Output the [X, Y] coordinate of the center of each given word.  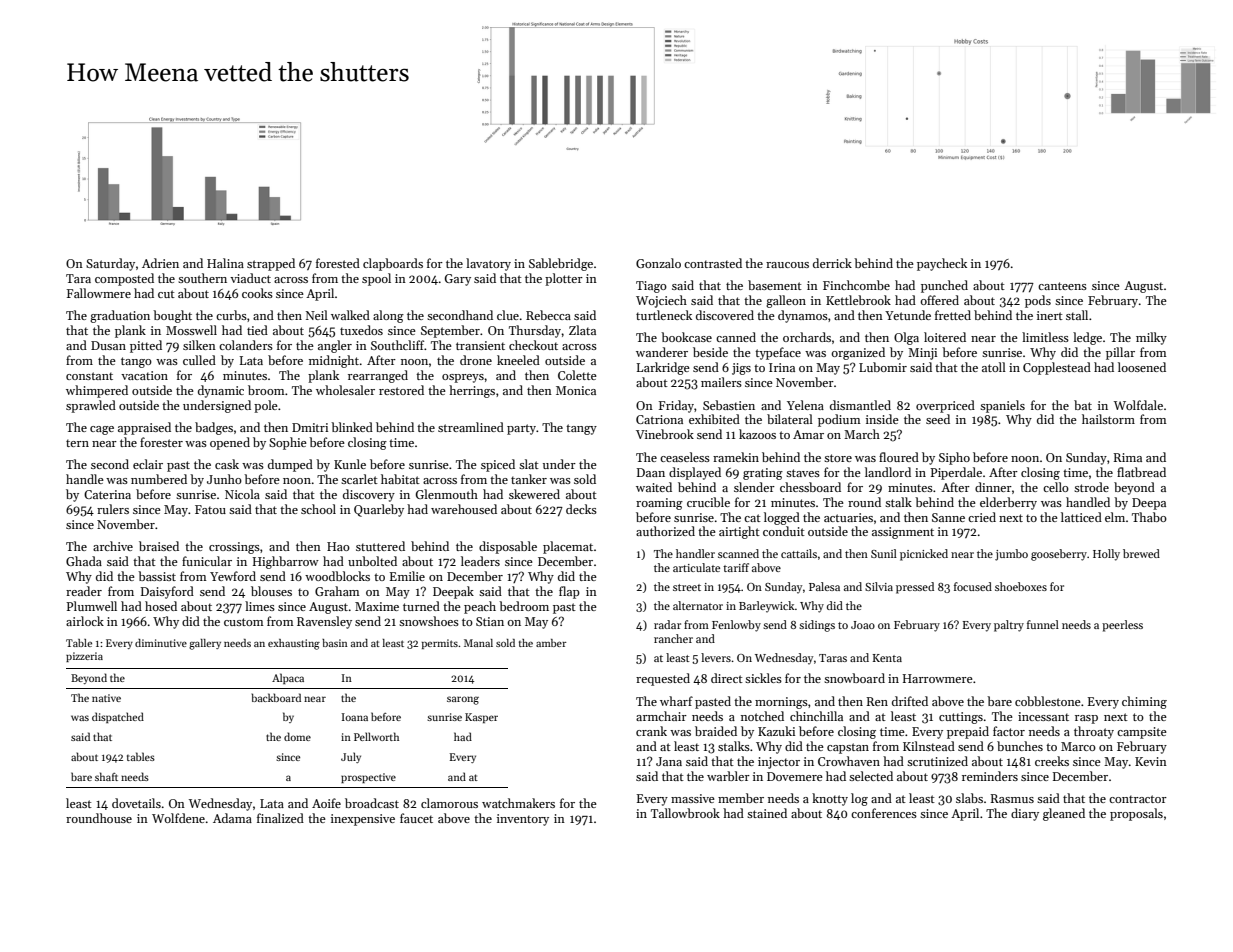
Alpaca [288, 678]
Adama [232, 818]
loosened [1142, 367]
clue [508, 315]
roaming [659, 504]
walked [350, 315]
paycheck [942, 264]
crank [651, 731]
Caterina [107, 494]
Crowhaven [849, 761]
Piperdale [956, 473]
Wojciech [661, 301]
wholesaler [345, 390]
